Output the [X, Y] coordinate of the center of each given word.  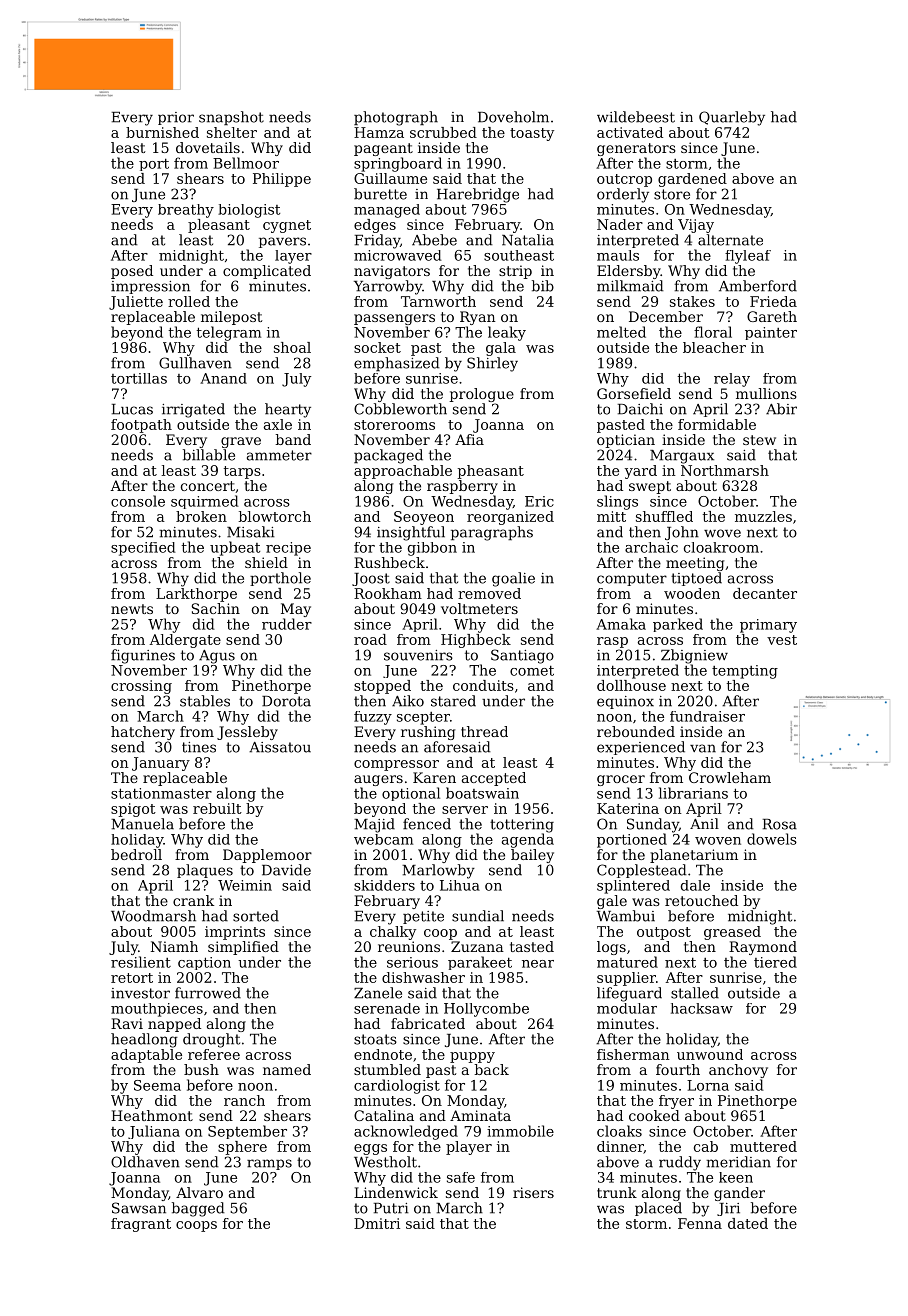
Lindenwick [396, 1192]
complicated [267, 272]
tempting [745, 672]
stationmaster [161, 793]
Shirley [492, 364]
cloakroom [721, 547]
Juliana [154, 1132]
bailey [532, 856]
